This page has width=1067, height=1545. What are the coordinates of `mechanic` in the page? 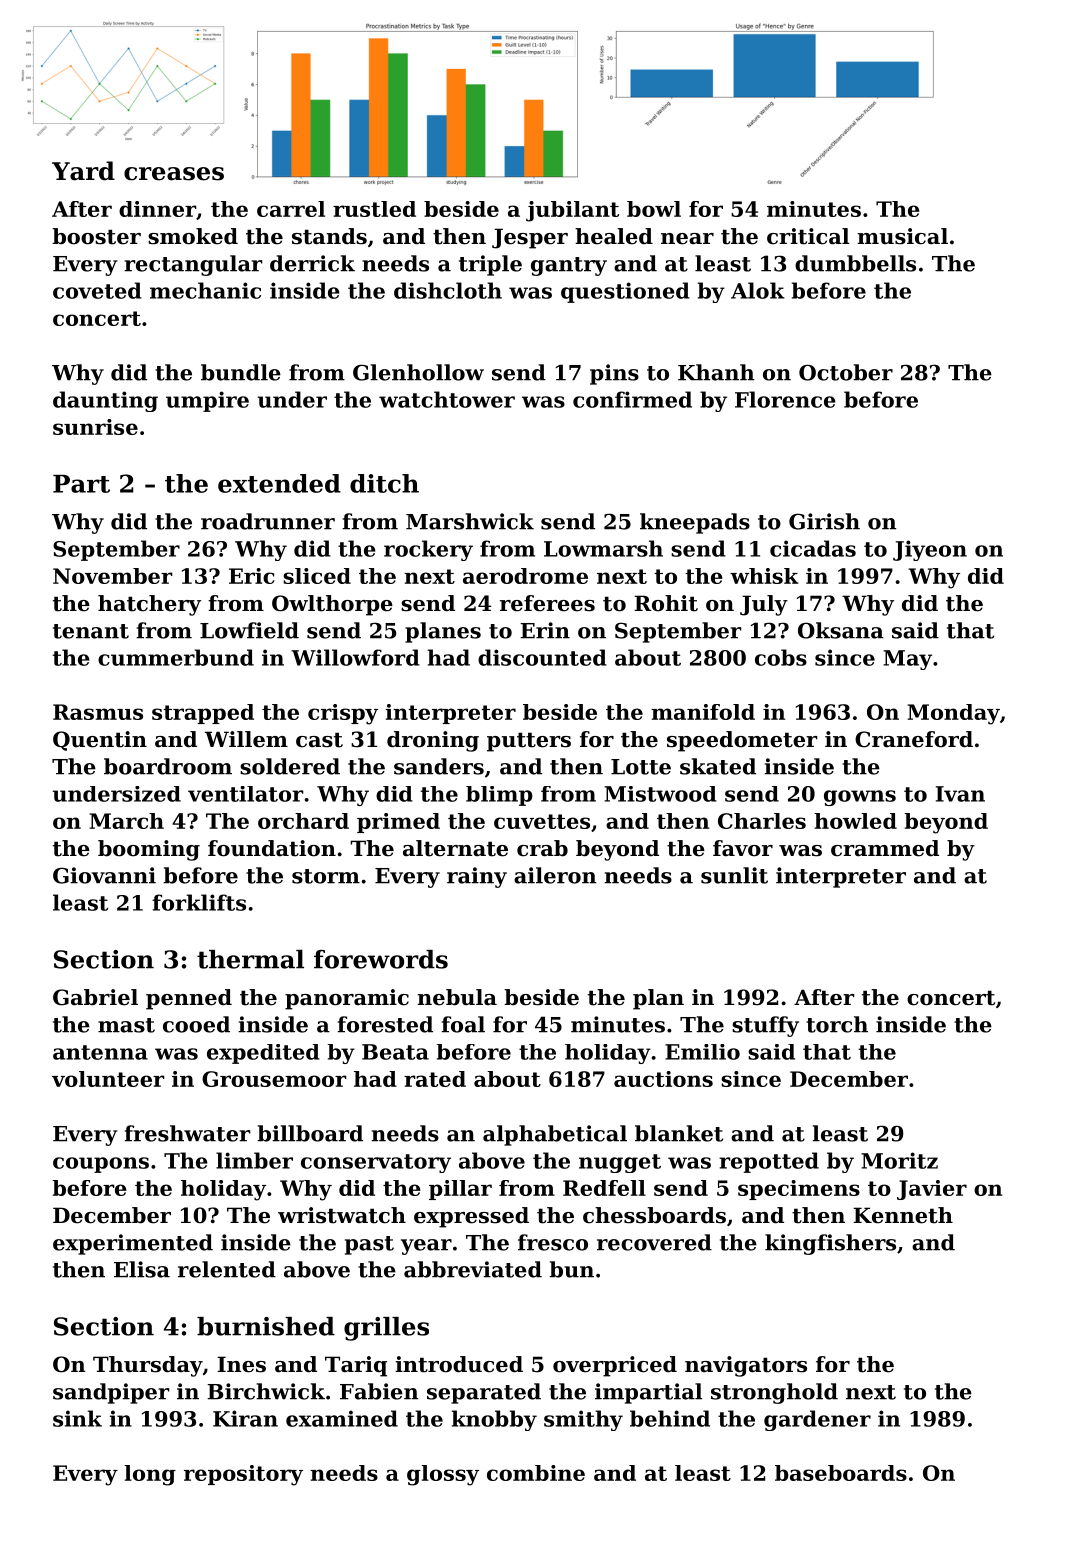 It's located at (205, 290).
